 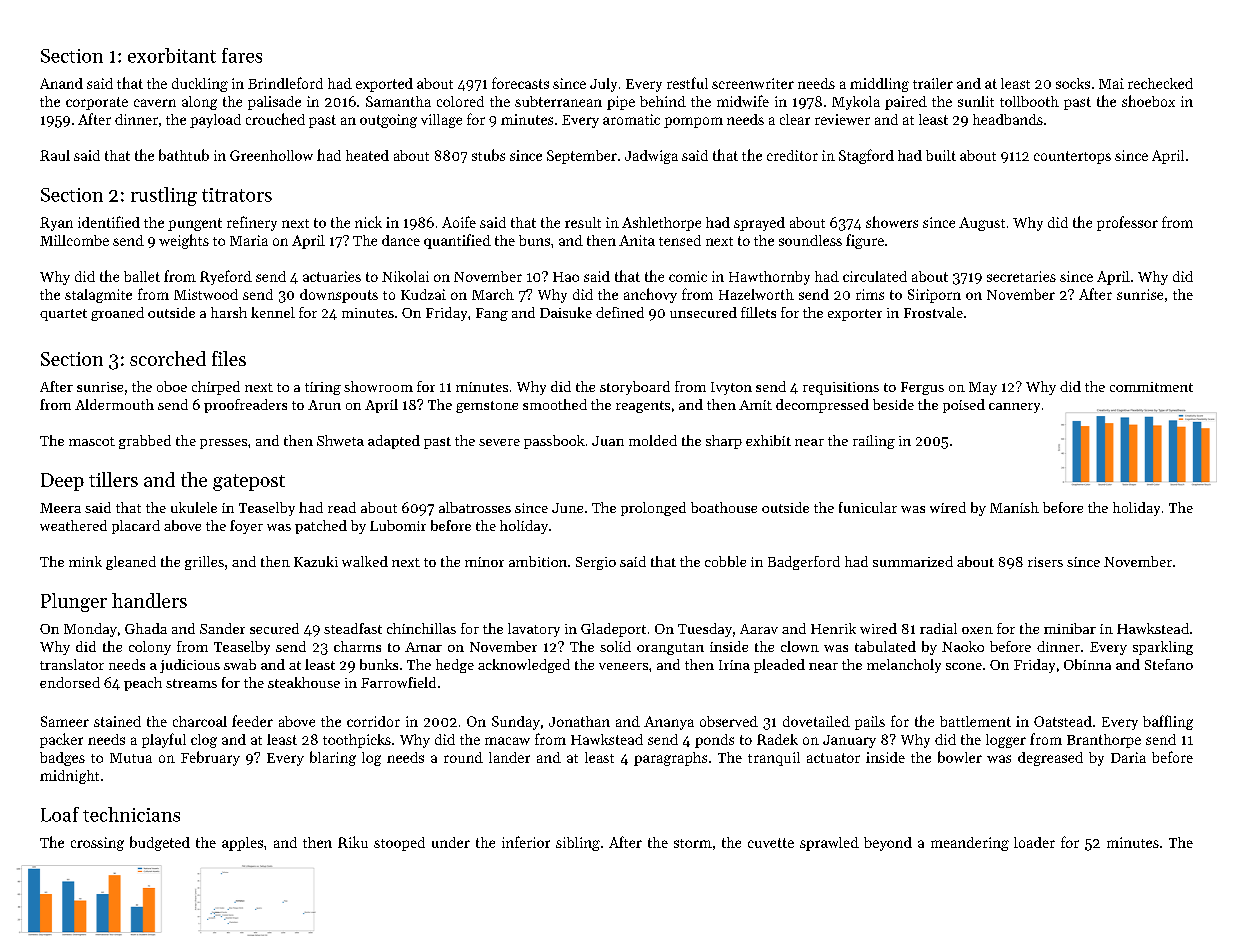 What do you see at coordinates (579, 721) in the screenshot?
I see `Jonathan` at bounding box center [579, 721].
